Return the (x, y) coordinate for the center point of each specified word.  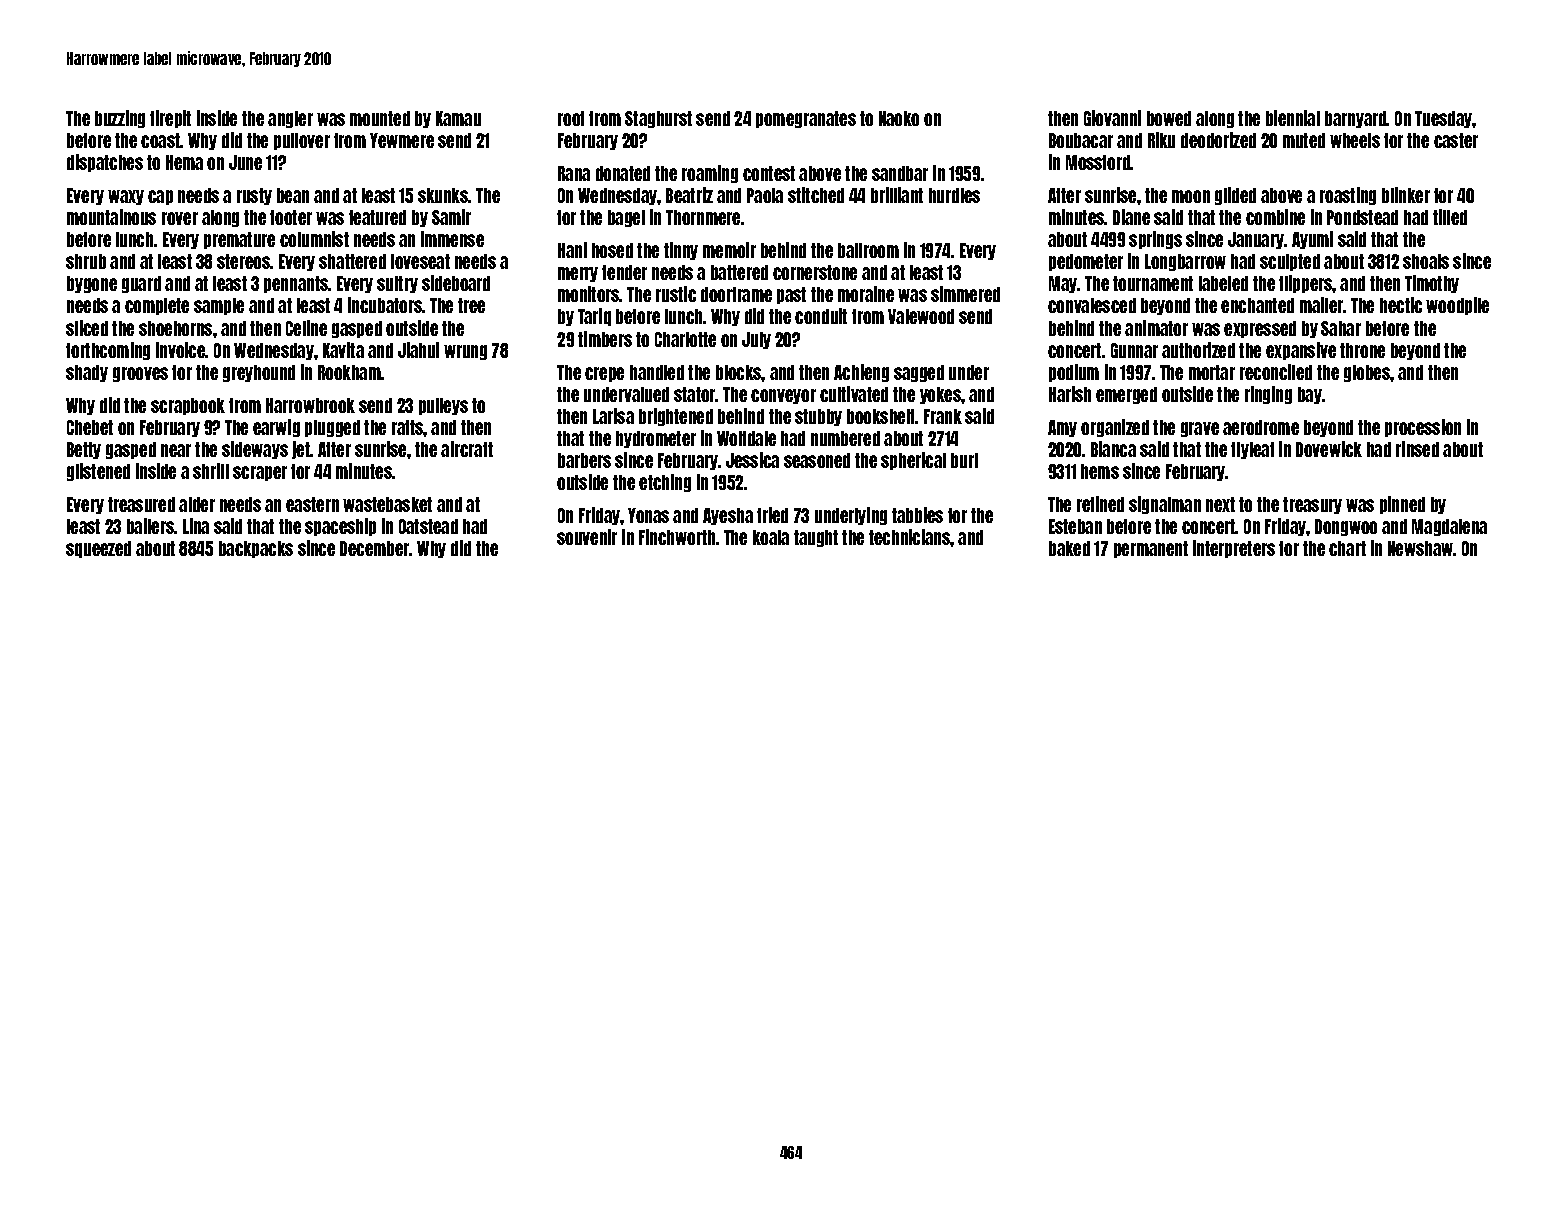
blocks (739, 372)
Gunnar (1134, 350)
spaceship (340, 527)
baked (1069, 548)
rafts (408, 427)
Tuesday (1444, 119)
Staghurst (658, 119)
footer (291, 217)
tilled (1450, 217)
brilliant (897, 195)
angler (290, 119)
